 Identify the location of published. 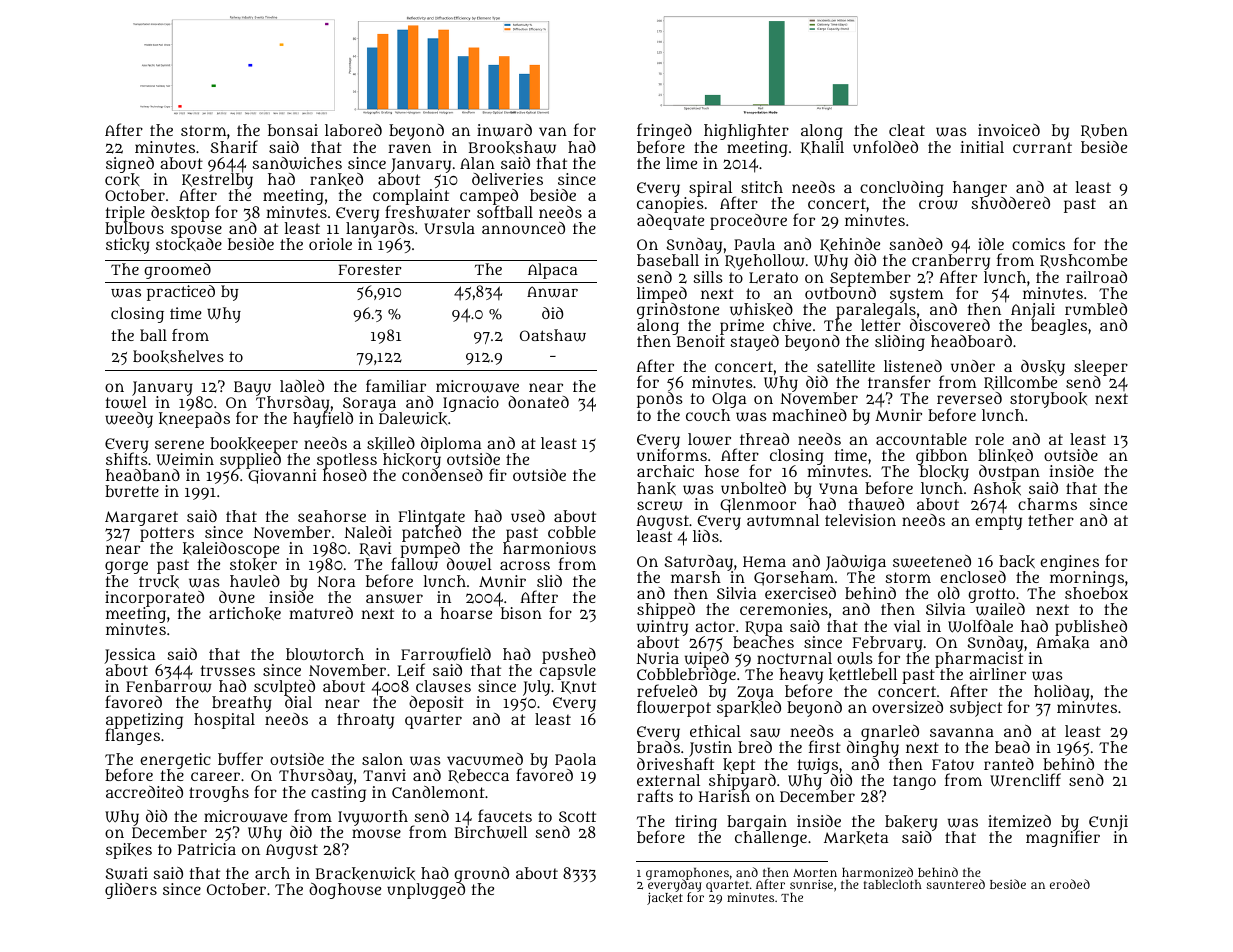
(1091, 628).
